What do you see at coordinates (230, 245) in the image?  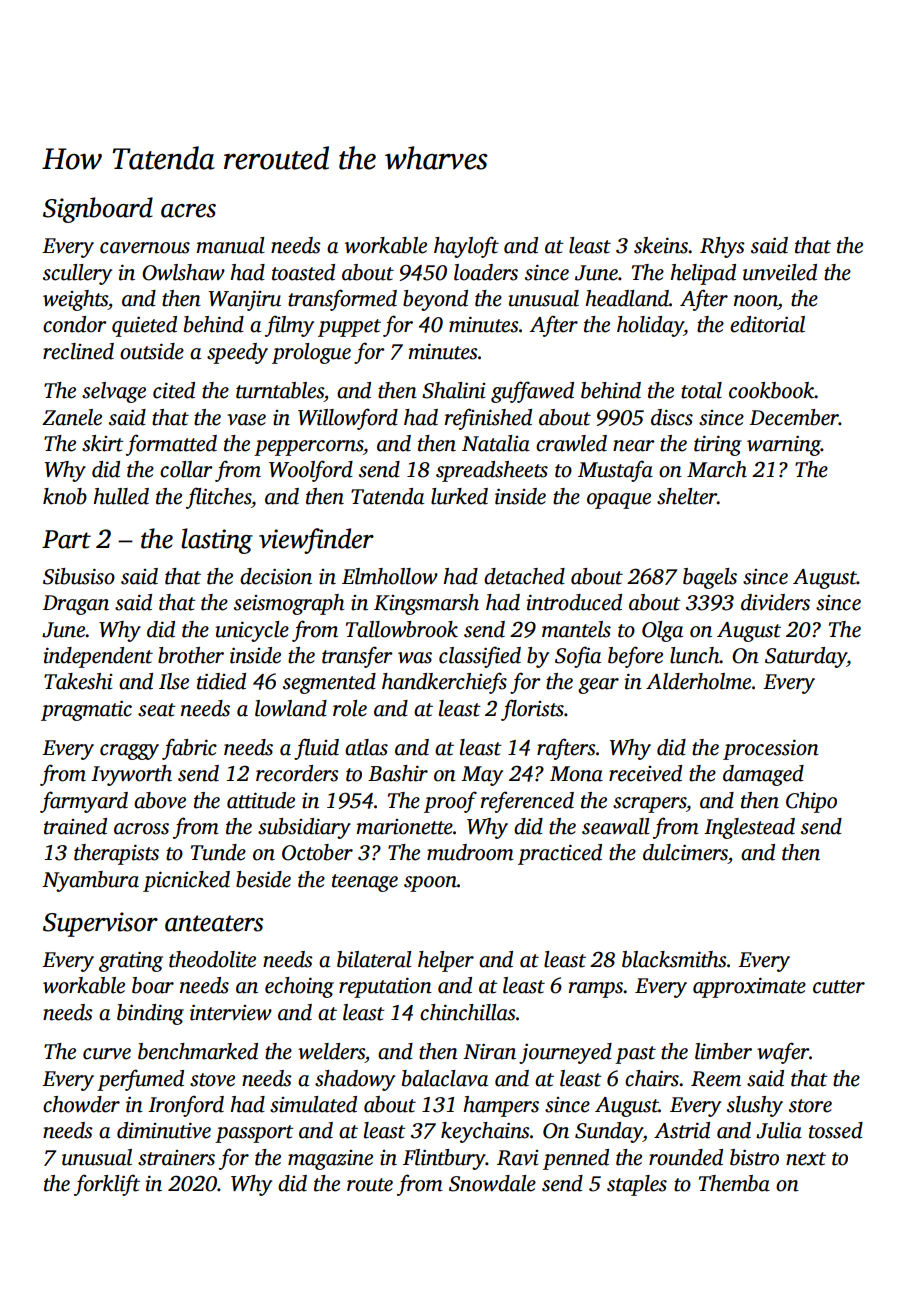 I see `manual` at bounding box center [230, 245].
